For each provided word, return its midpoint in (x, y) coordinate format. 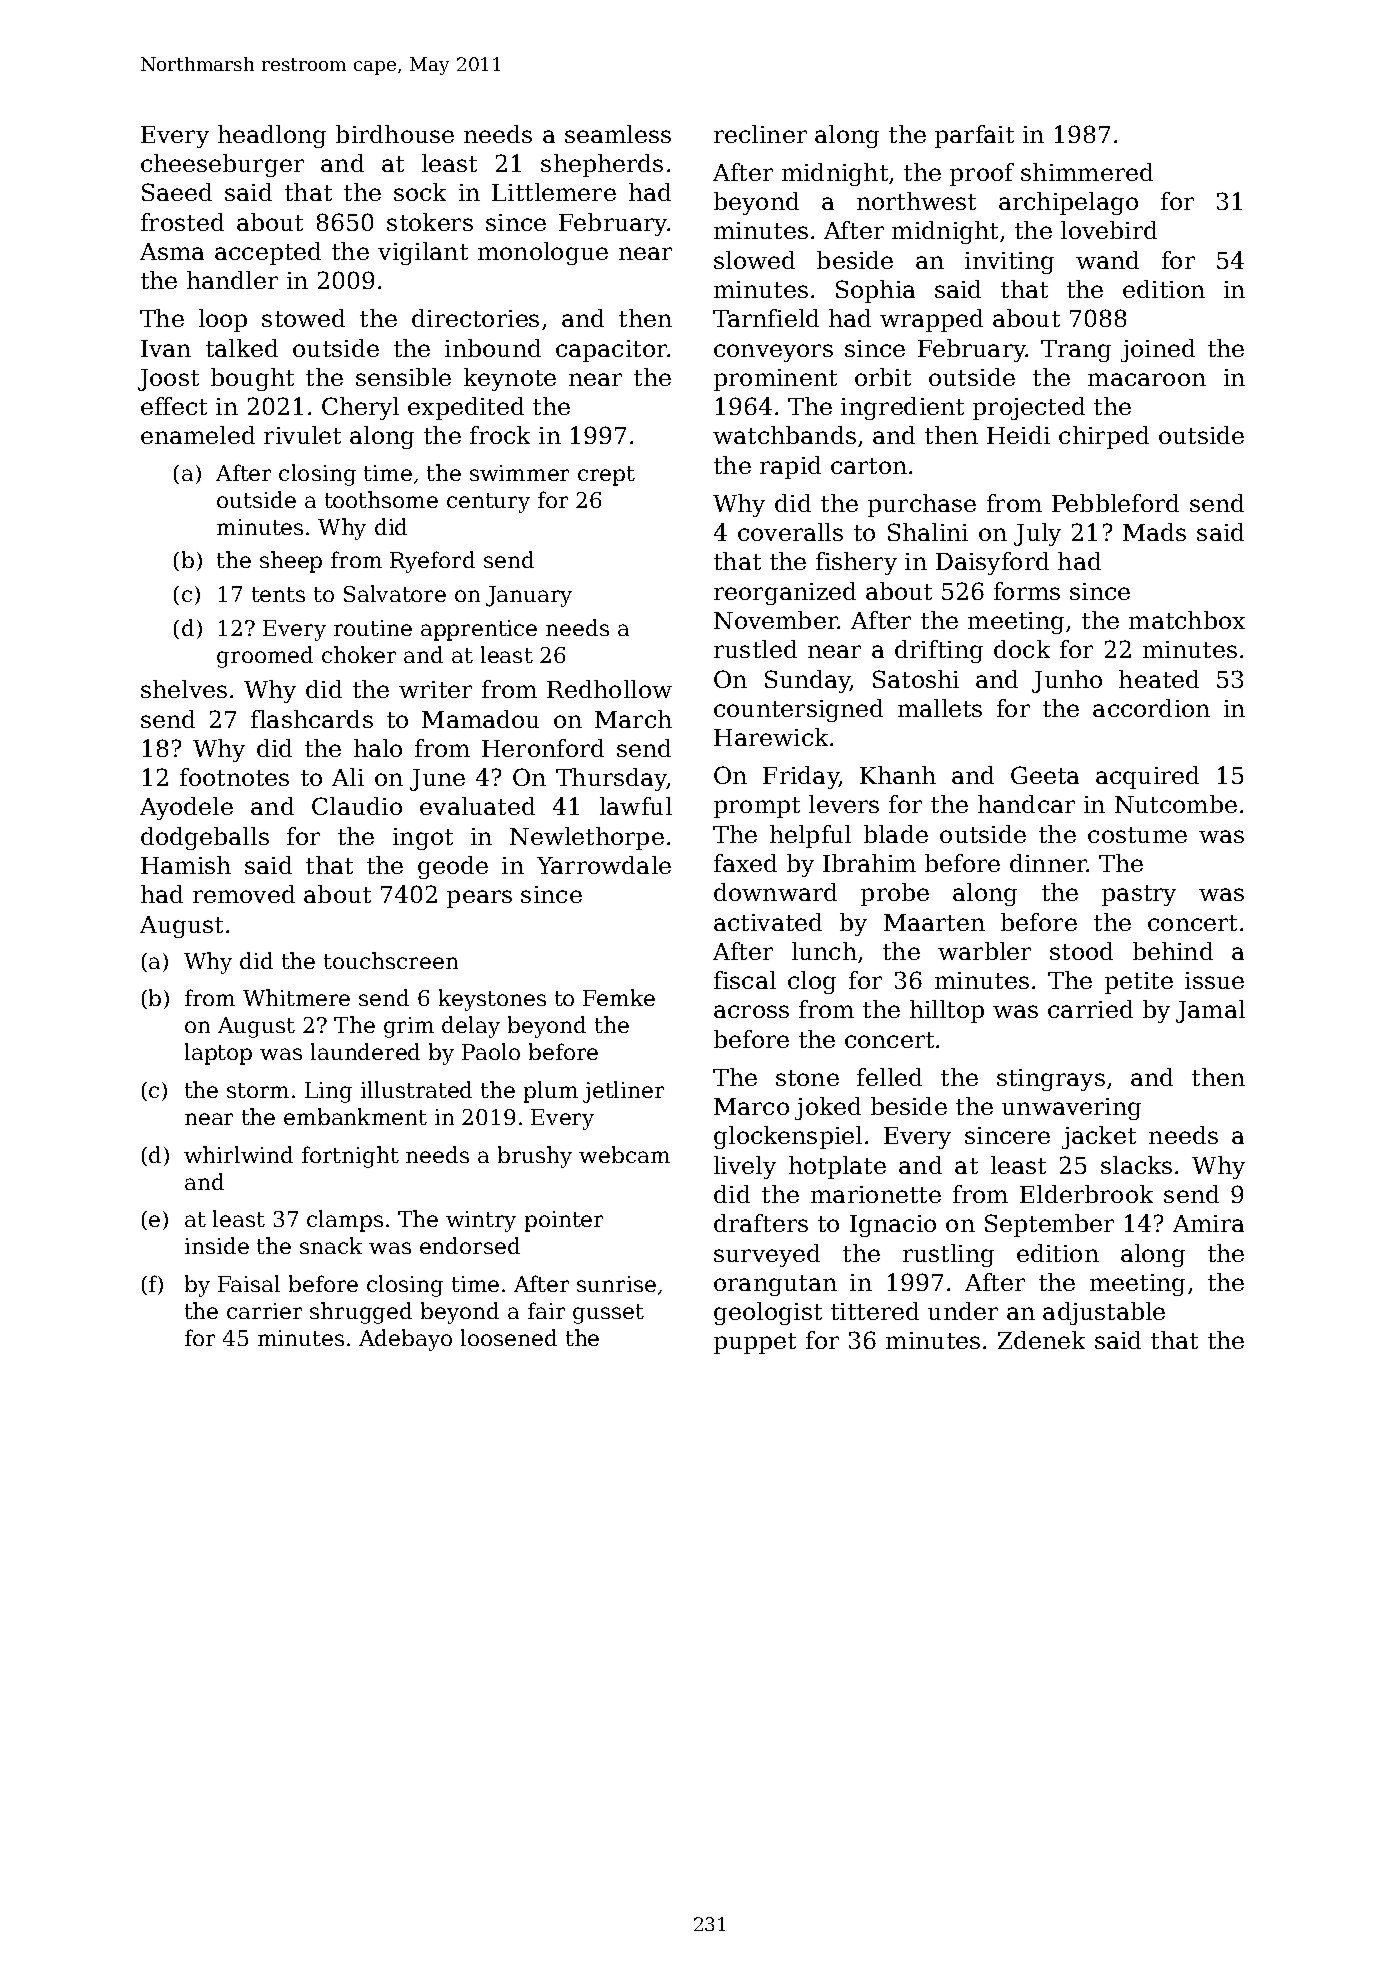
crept (606, 476)
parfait (974, 136)
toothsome (381, 499)
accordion (1151, 708)
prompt (757, 807)
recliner (760, 134)
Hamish (186, 865)
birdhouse (395, 134)
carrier (264, 1311)
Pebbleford (1115, 503)
